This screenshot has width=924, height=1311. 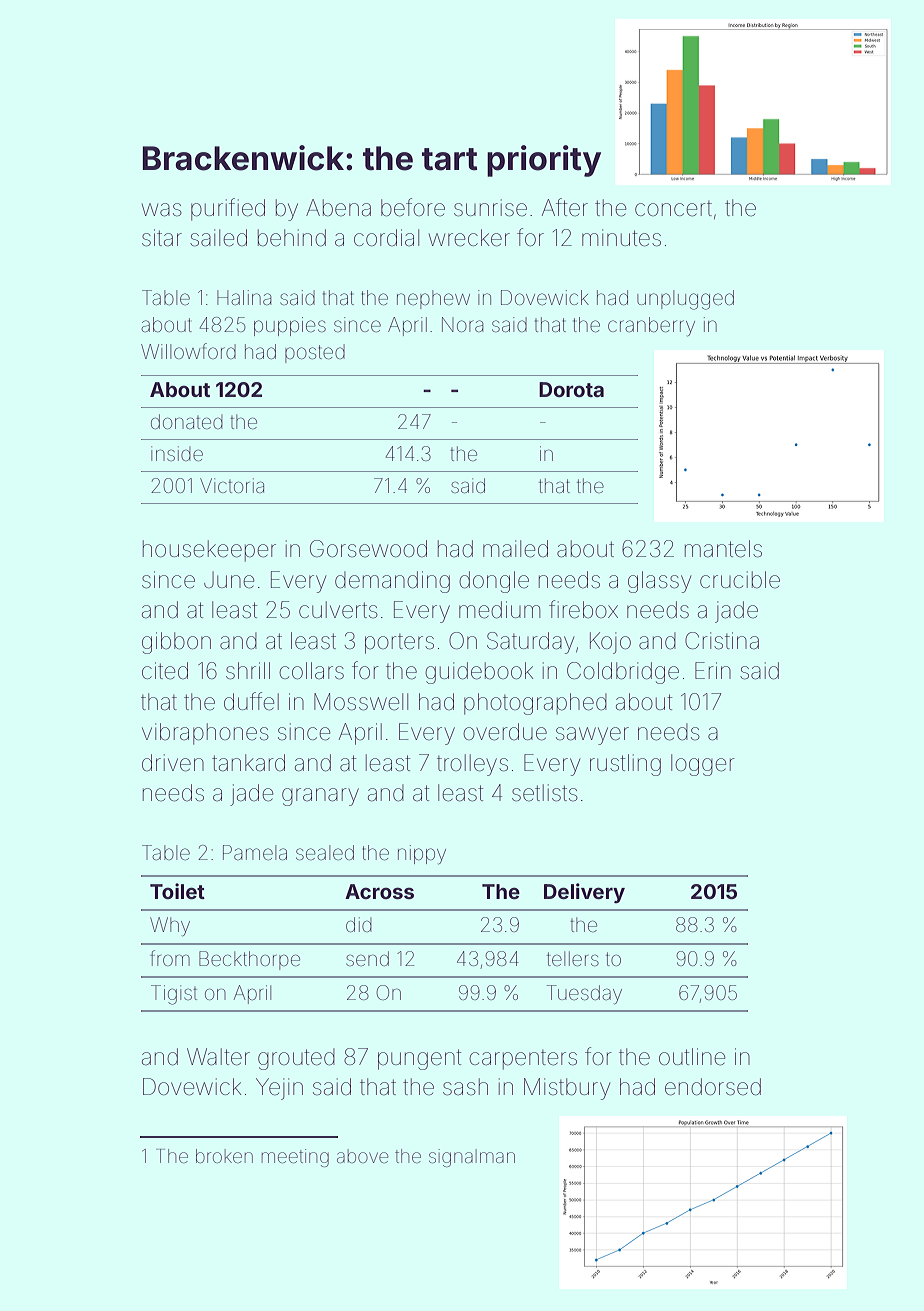 I want to click on Coldbridge, so click(x=623, y=673).
